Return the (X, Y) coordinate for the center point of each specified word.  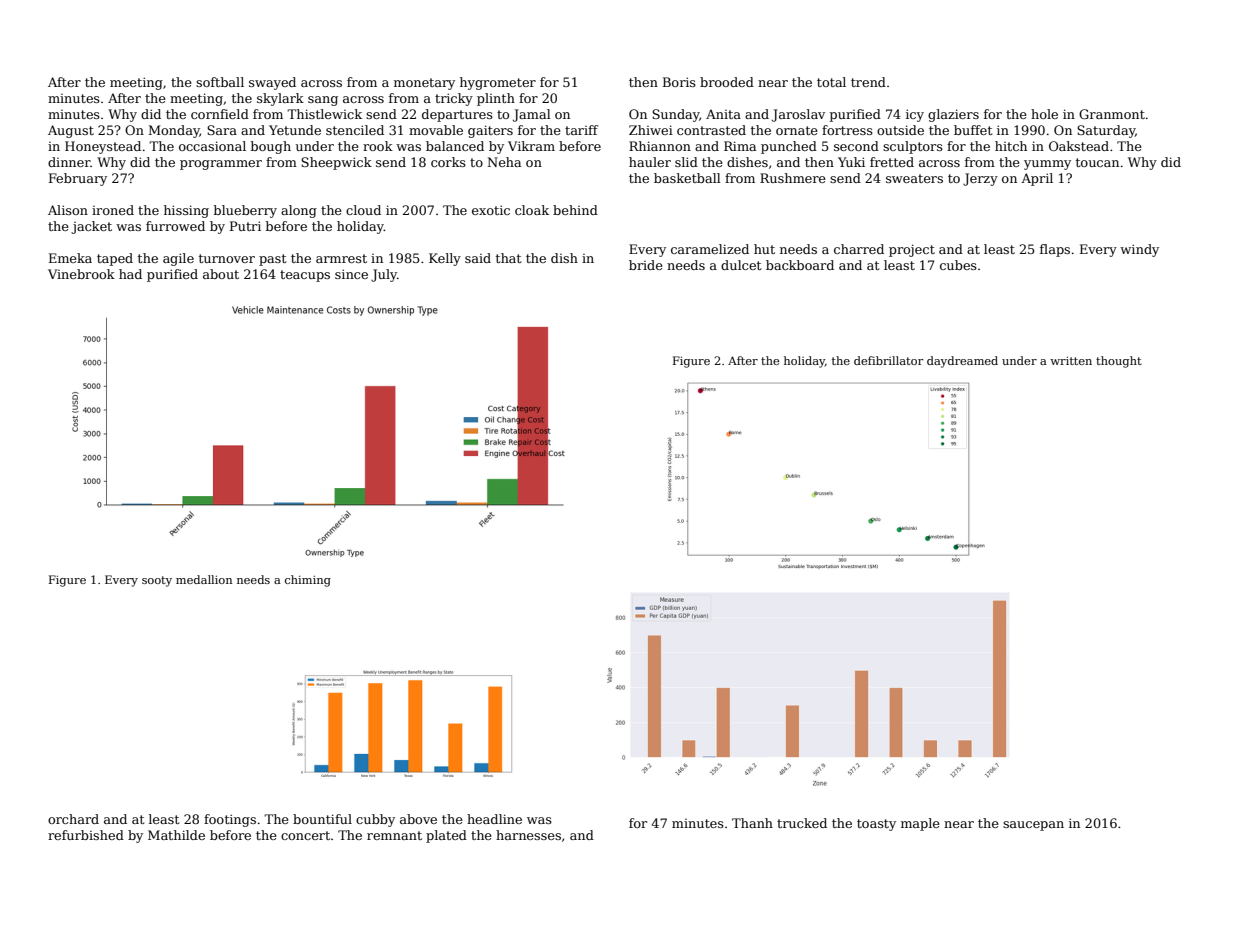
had (130, 274)
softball (220, 82)
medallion (204, 579)
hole (1044, 114)
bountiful (322, 819)
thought (1119, 362)
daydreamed (962, 362)
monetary (424, 84)
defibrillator (888, 360)
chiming (308, 581)
